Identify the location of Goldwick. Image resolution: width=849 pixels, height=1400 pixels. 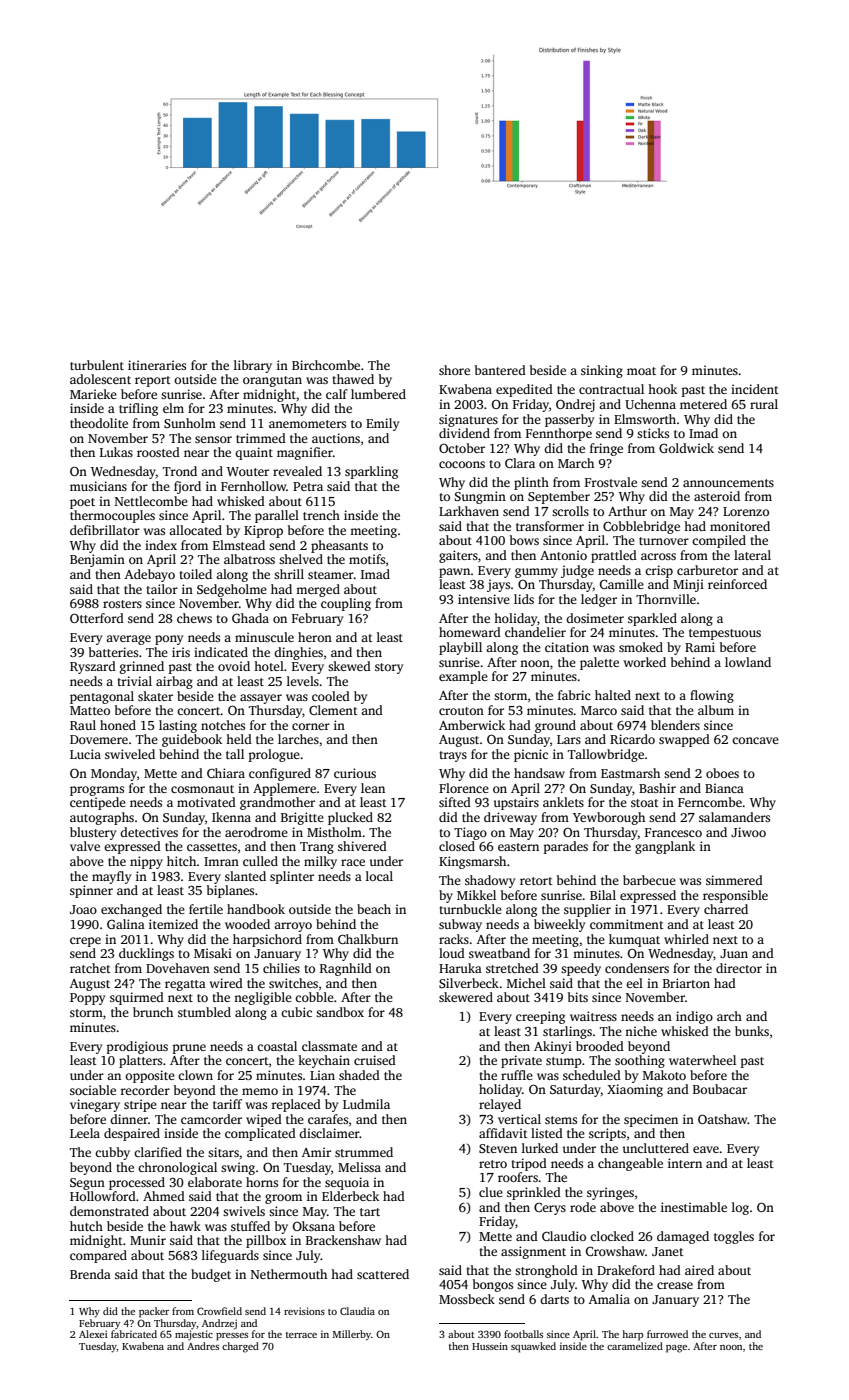
(686, 448).
